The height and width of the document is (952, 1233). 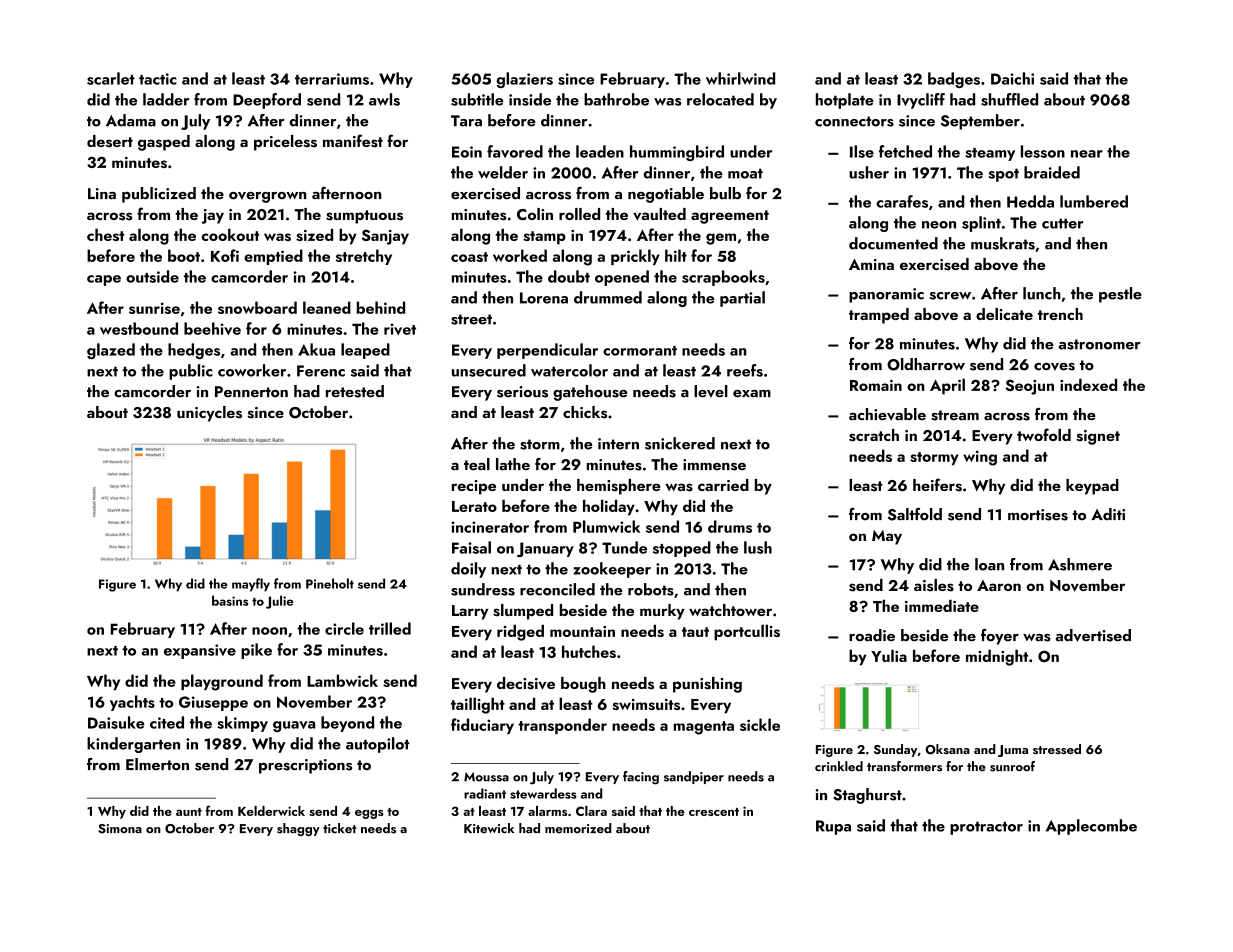 What do you see at coordinates (612, 570) in the document?
I see `zookeeper` at bounding box center [612, 570].
